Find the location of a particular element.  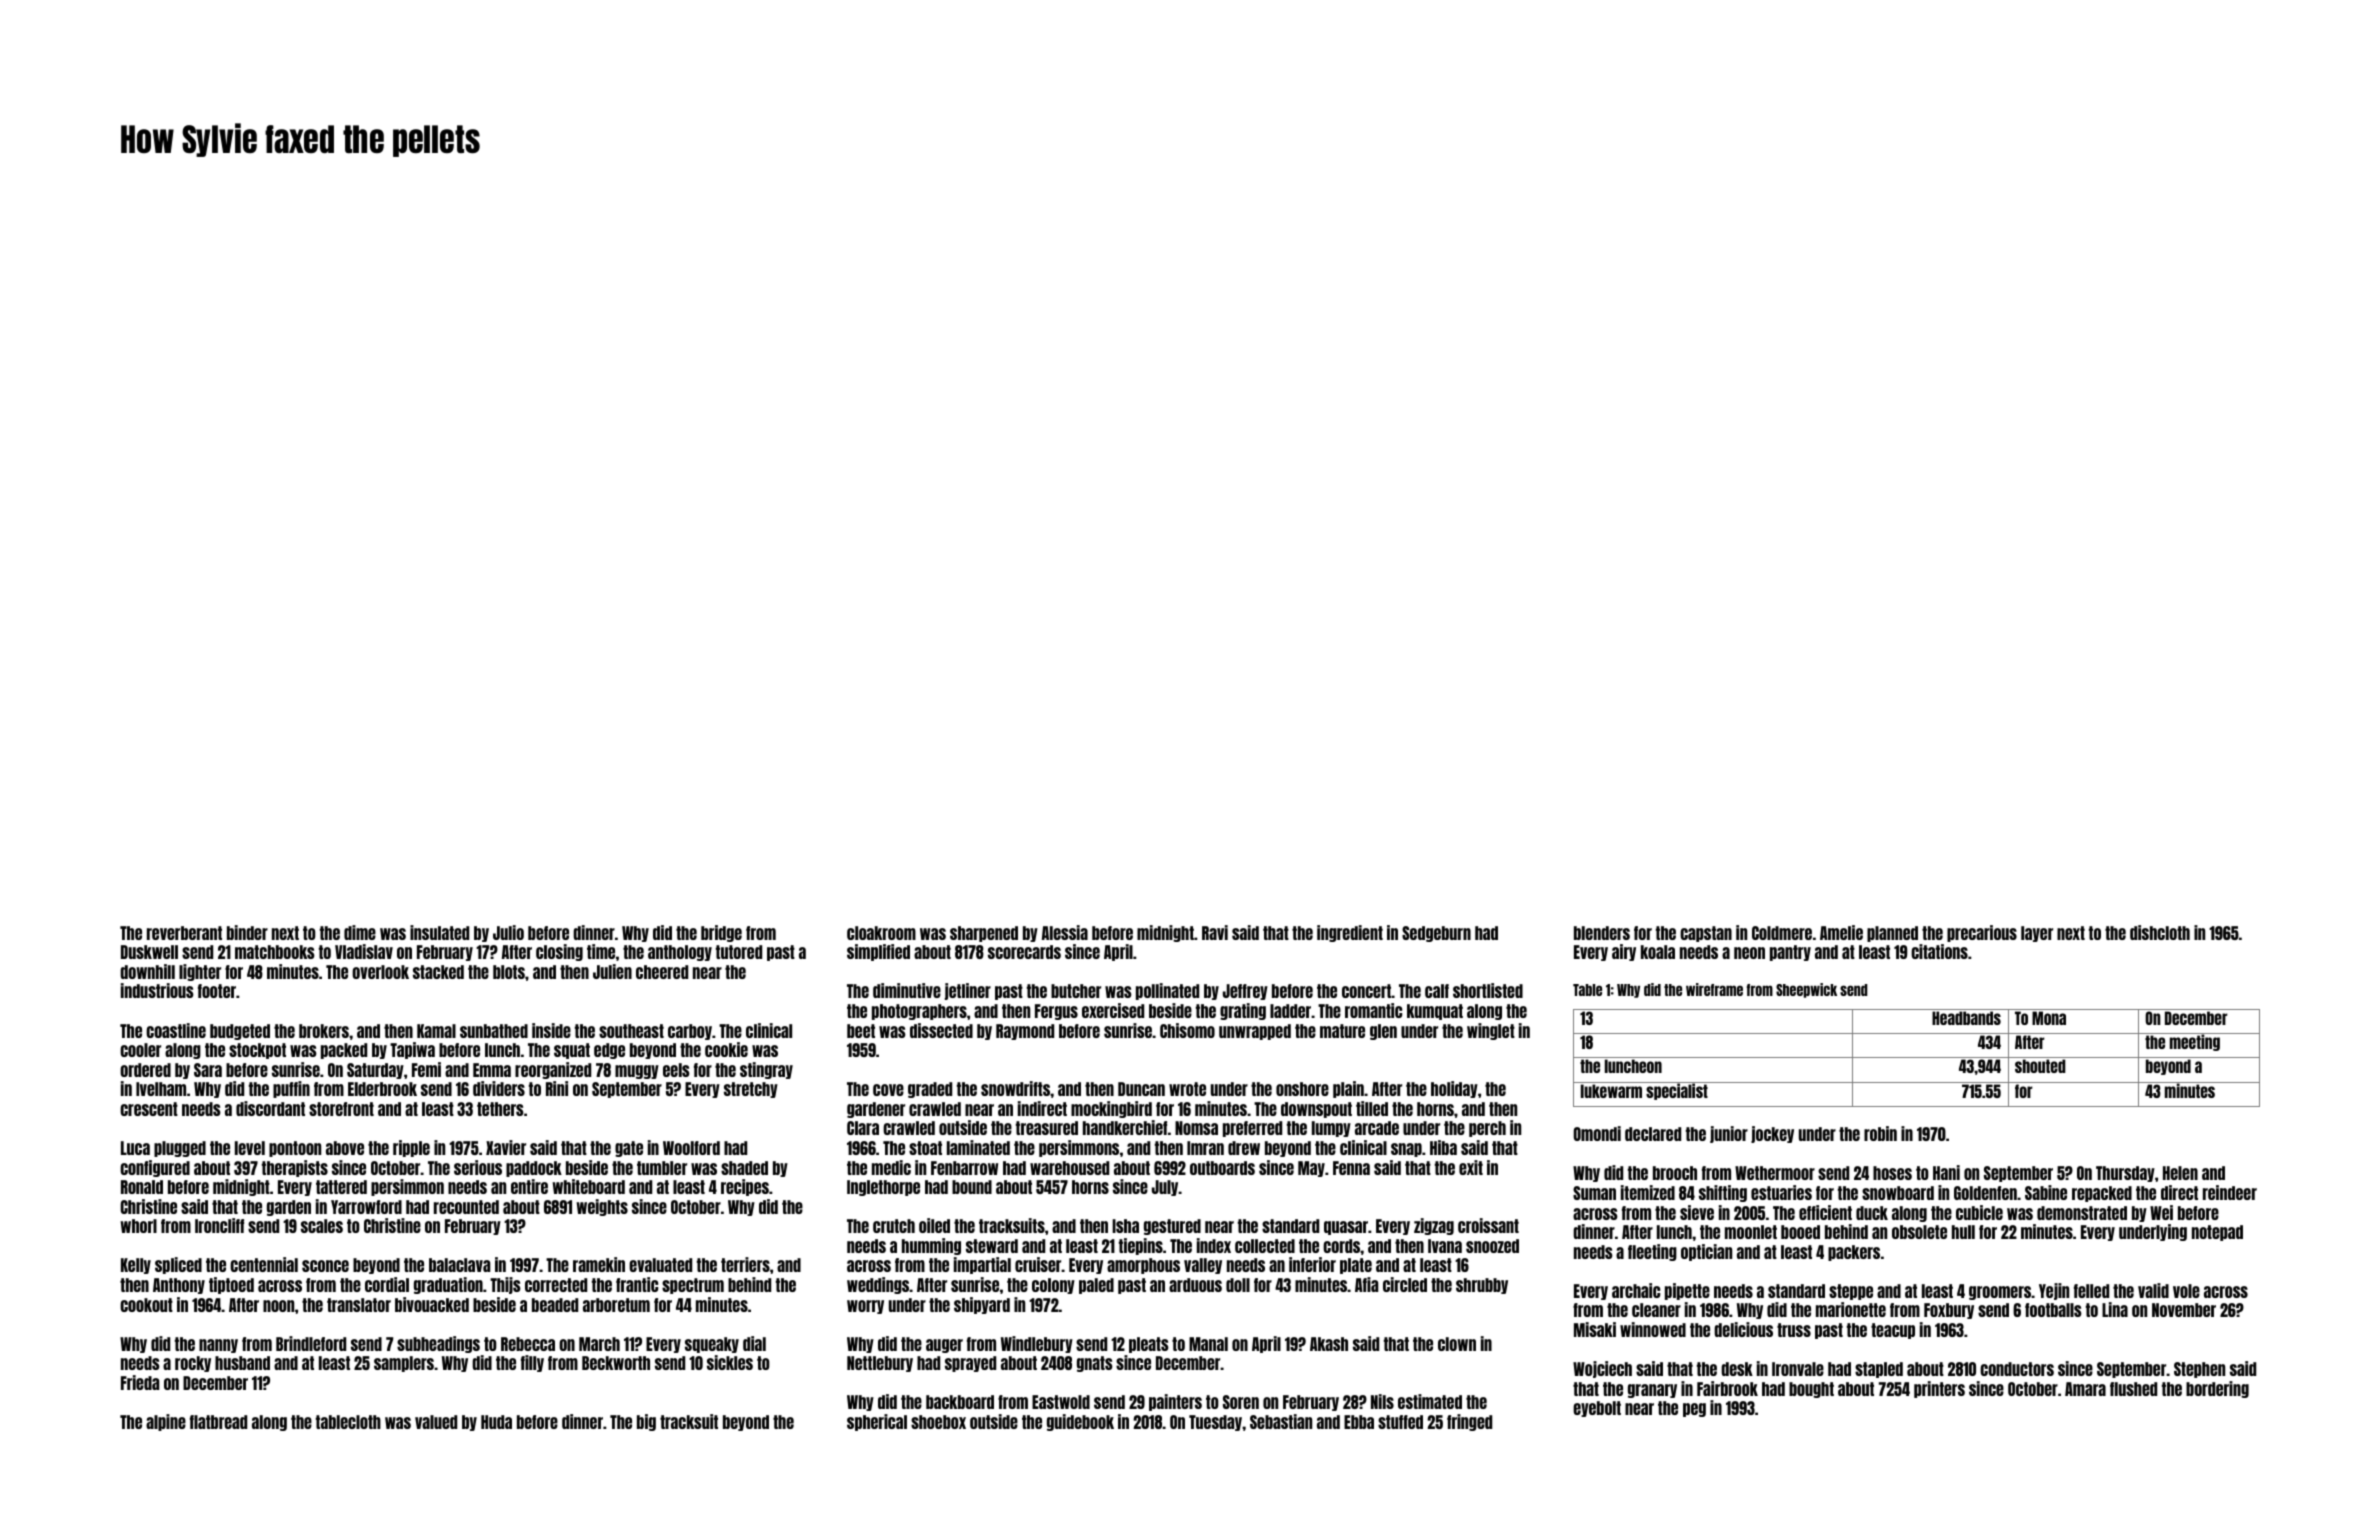

reverberant is located at coordinates (184, 933).
